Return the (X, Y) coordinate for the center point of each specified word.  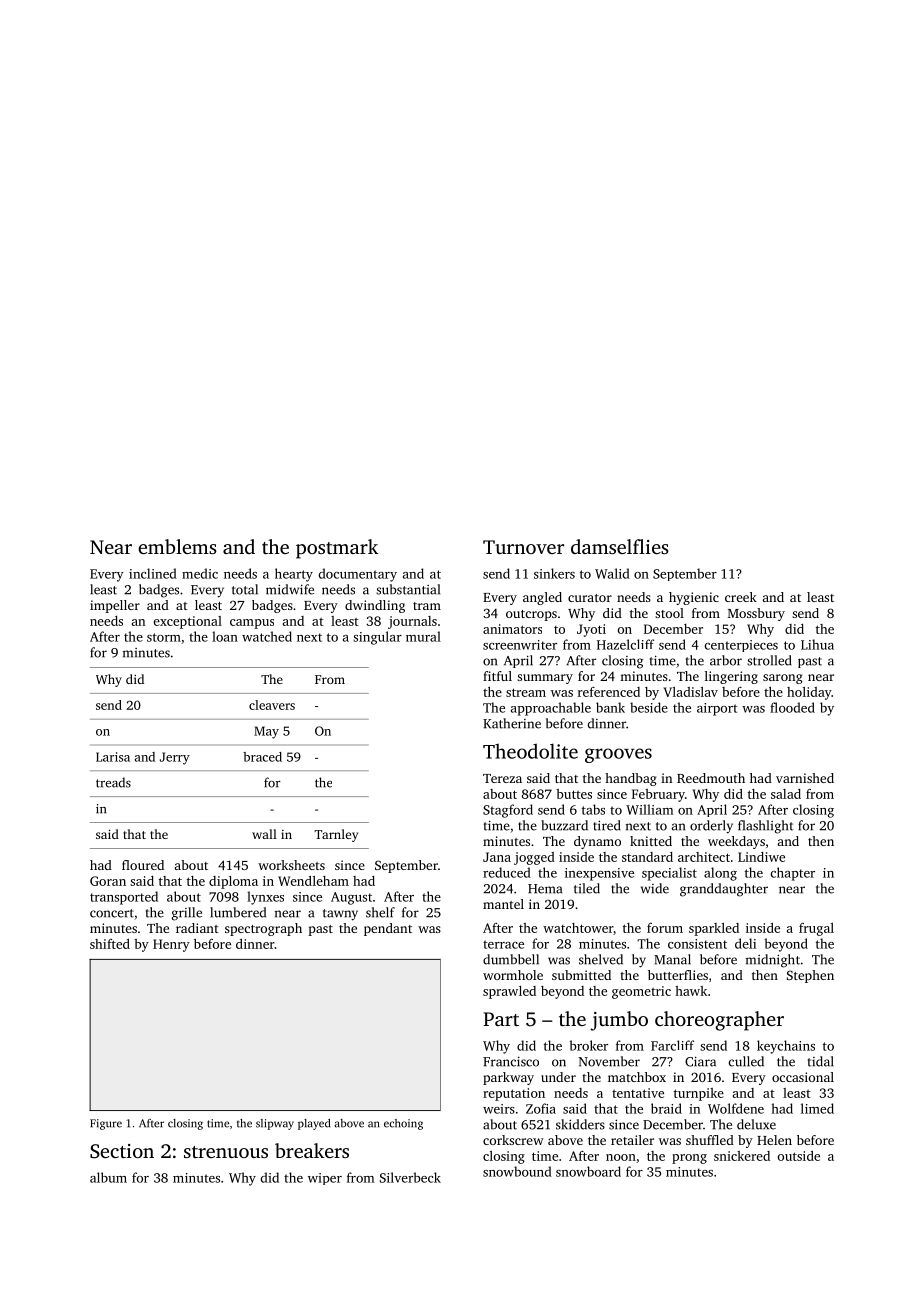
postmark (337, 549)
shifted (110, 944)
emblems (177, 546)
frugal (816, 929)
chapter (792, 874)
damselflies (620, 546)
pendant (388, 929)
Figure (106, 1124)
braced (262, 757)
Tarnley (336, 835)
